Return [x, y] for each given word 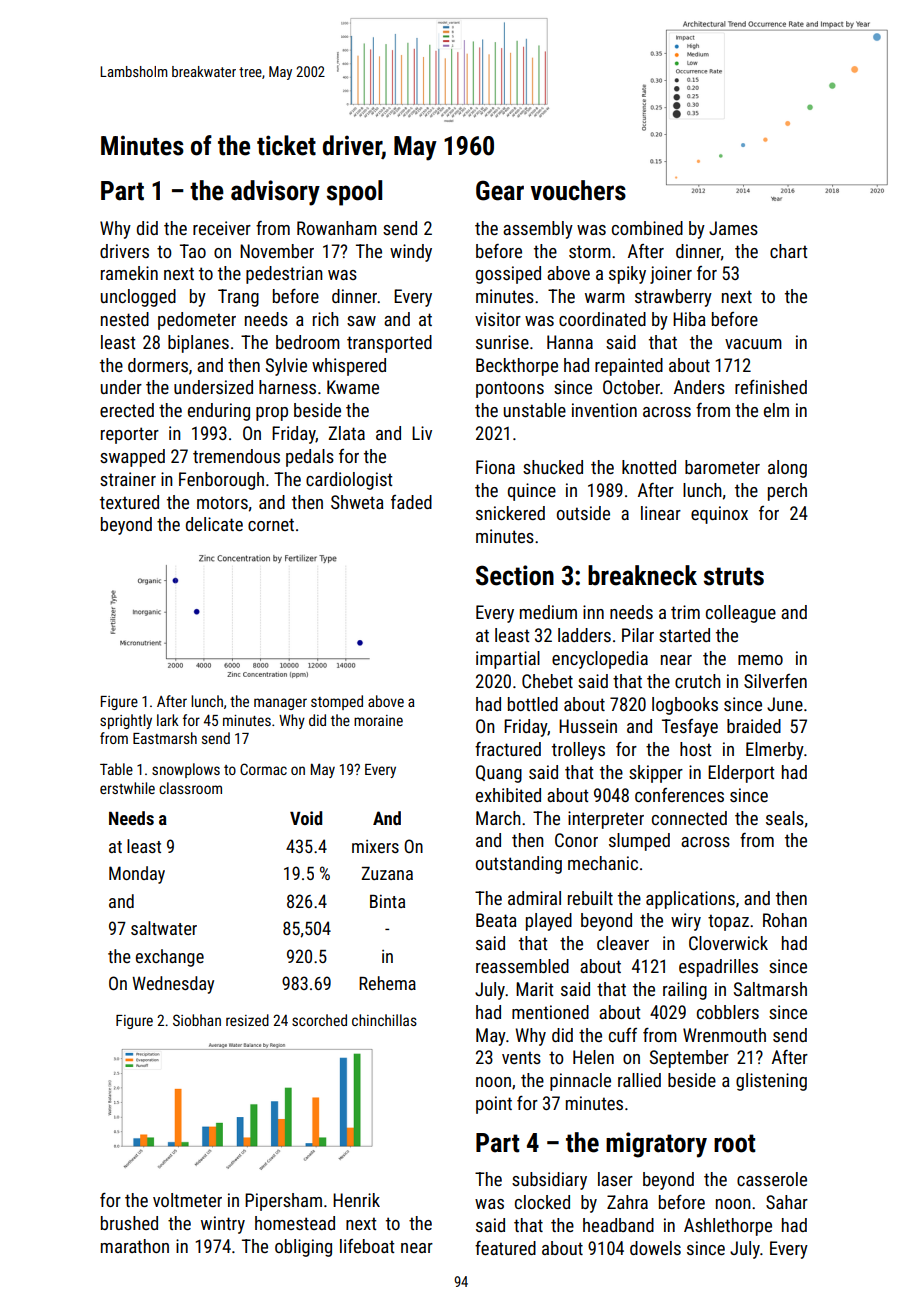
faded [411, 502]
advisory [275, 193]
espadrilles [718, 968]
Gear [500, 190]
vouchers [578, 190]
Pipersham [283, 1202]
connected [689, 818]
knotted [649, 467]
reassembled [522, 966]
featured [505, 1248]
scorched [319, 1020]
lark [168, 720]
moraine [378, 720]
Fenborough [221, 481]
